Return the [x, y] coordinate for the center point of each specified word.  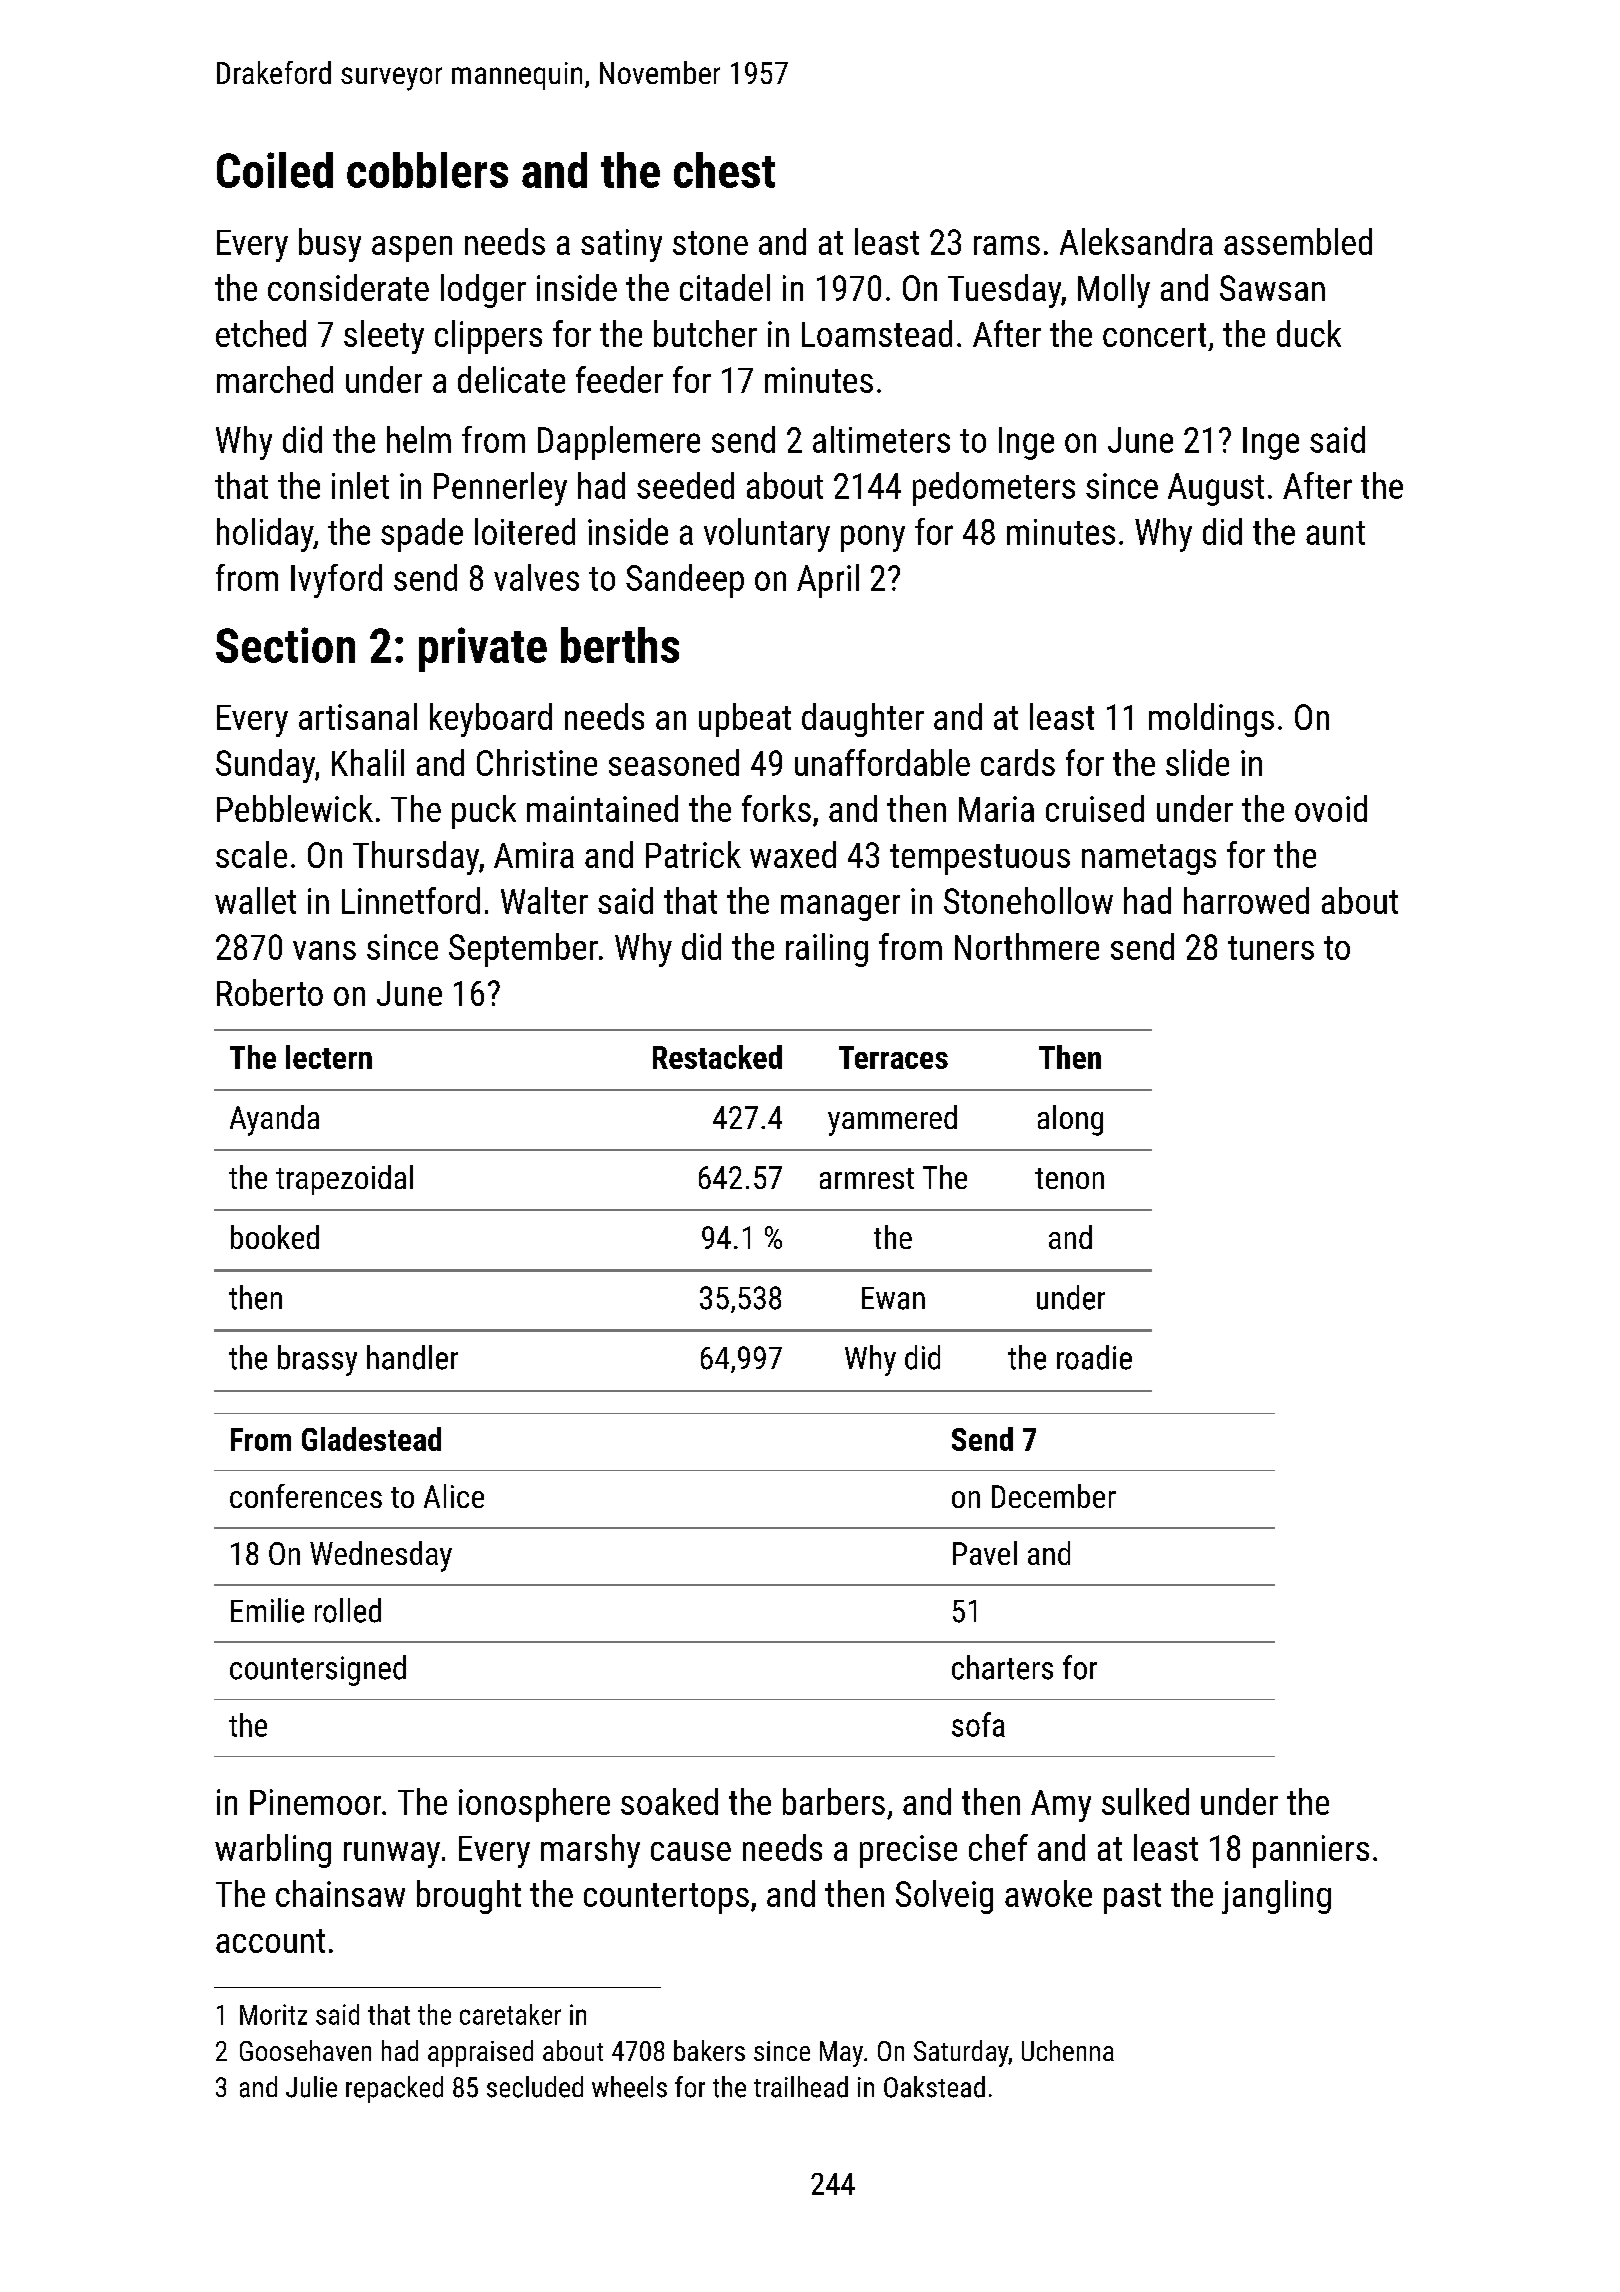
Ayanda [274, 1120]
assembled [1298, 241]
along [1070, 1120]
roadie [1094, 1357]
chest [724, 170]
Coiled [275, 170]
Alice [454, 1496]
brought [469, 1897]
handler [412, 1357]
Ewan [893, 1298]
